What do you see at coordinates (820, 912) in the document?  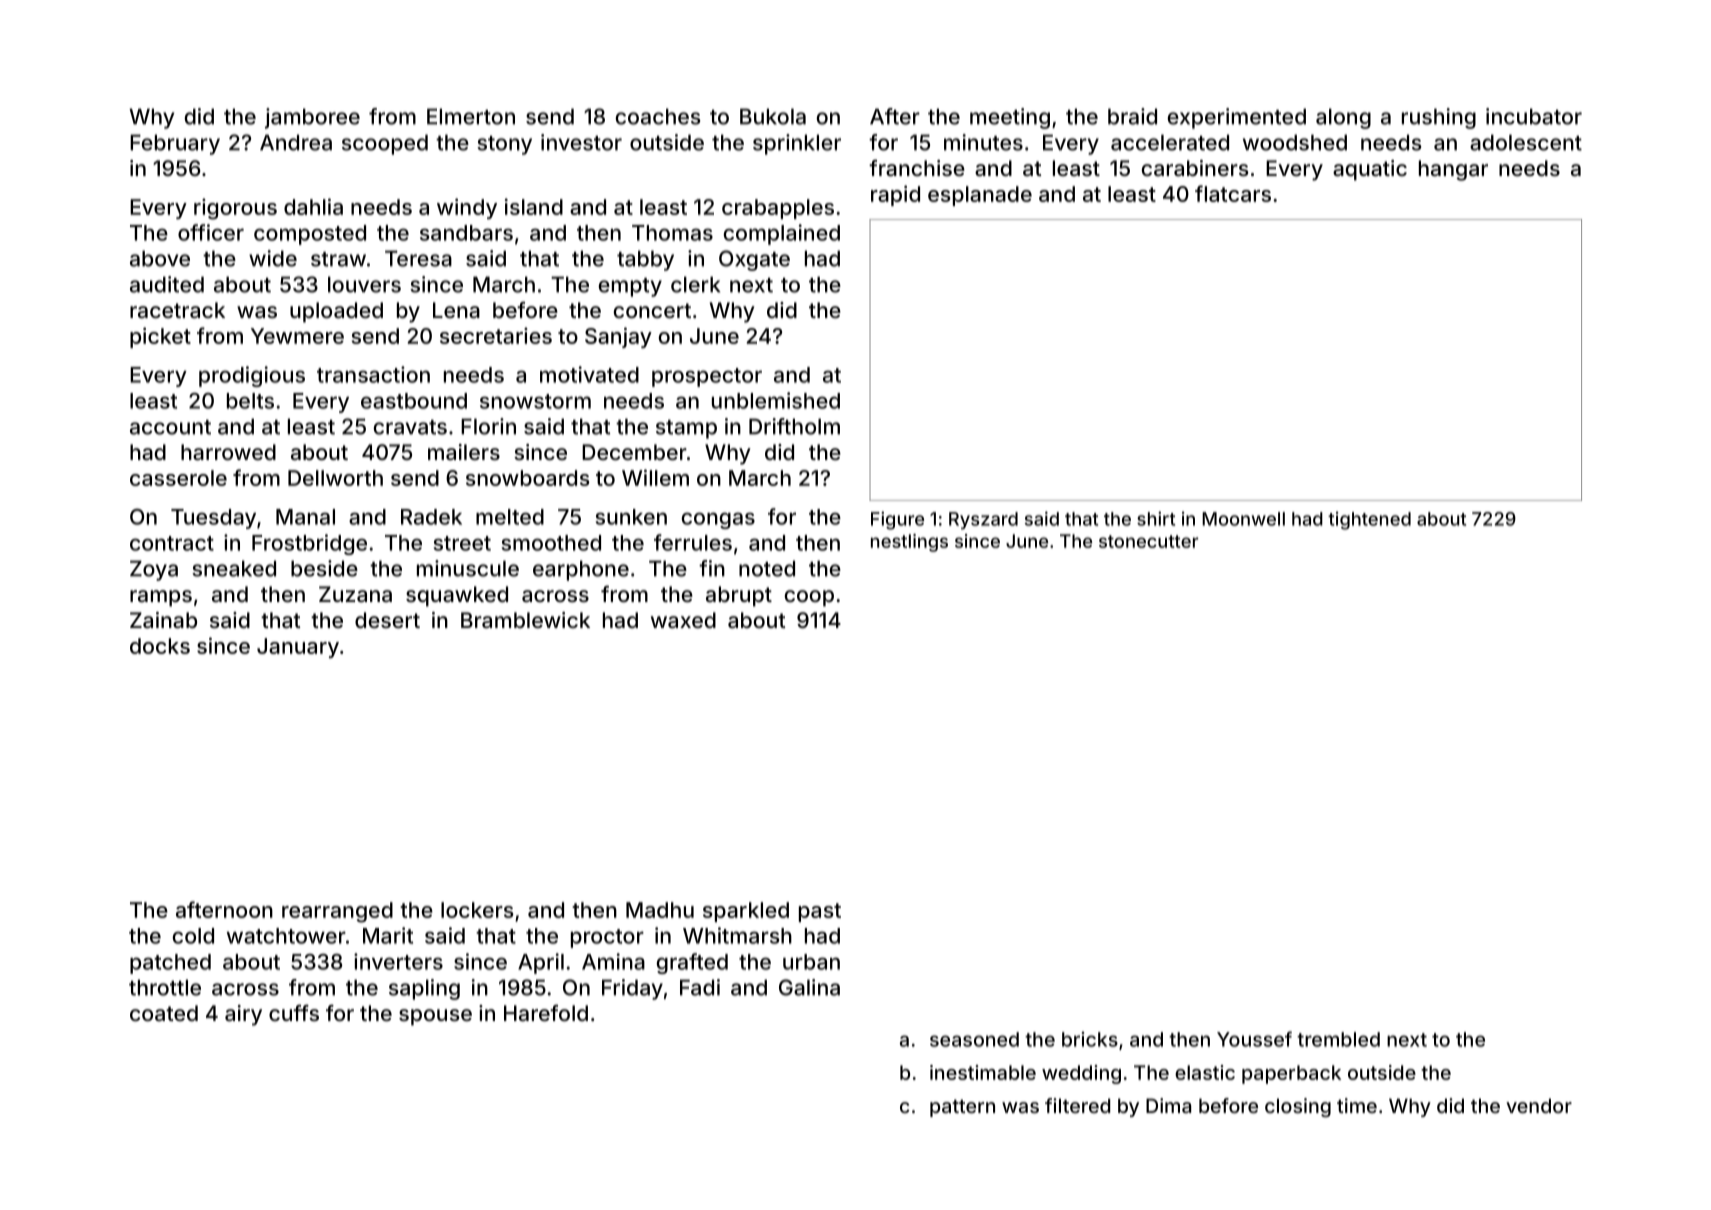 I see `past` at bounding box center [820, 912].
